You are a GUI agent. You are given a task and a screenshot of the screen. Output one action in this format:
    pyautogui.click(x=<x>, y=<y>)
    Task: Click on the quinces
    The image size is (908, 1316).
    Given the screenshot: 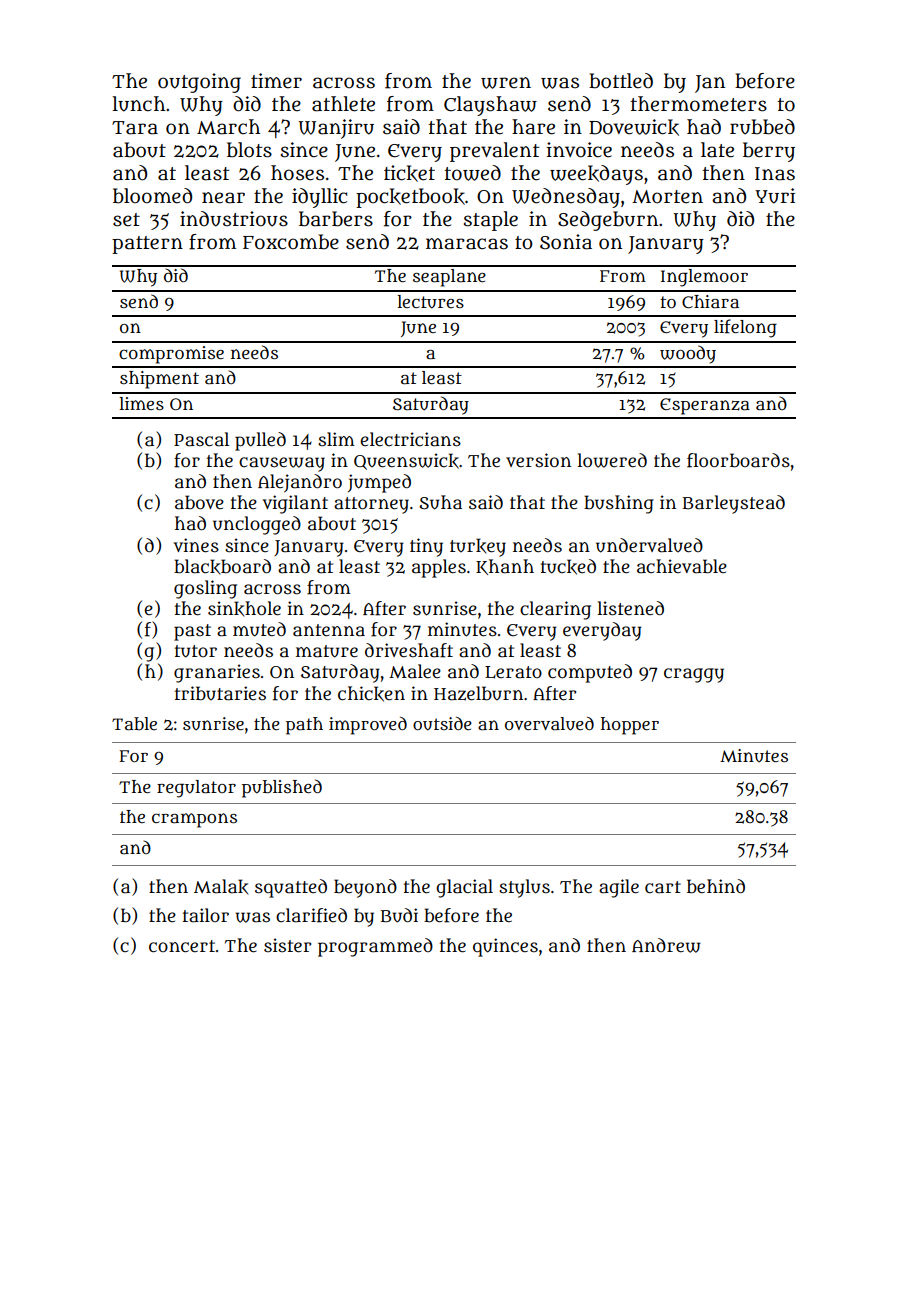 What is the action you would take?
    pyautogui.click(x=505, y=947)
